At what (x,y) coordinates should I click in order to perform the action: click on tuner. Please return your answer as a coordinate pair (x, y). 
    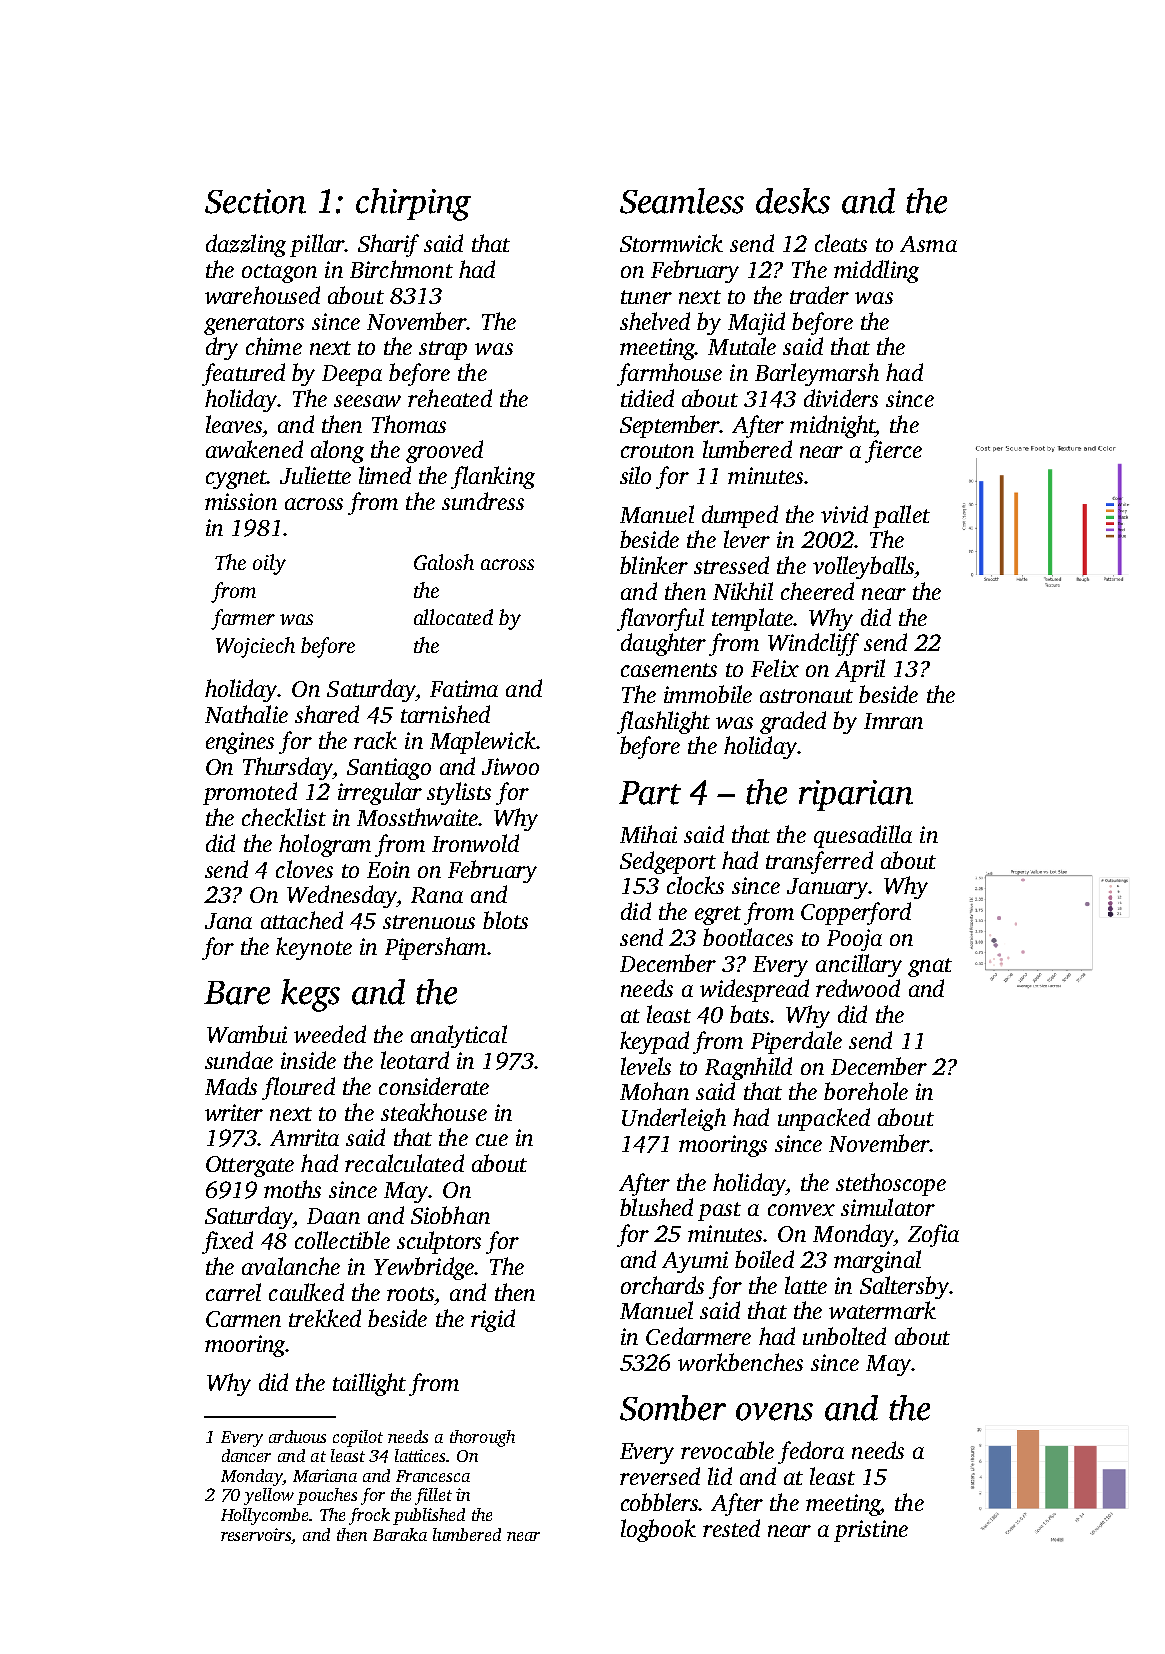
    Looking at the image, I should click on (646, 297).
